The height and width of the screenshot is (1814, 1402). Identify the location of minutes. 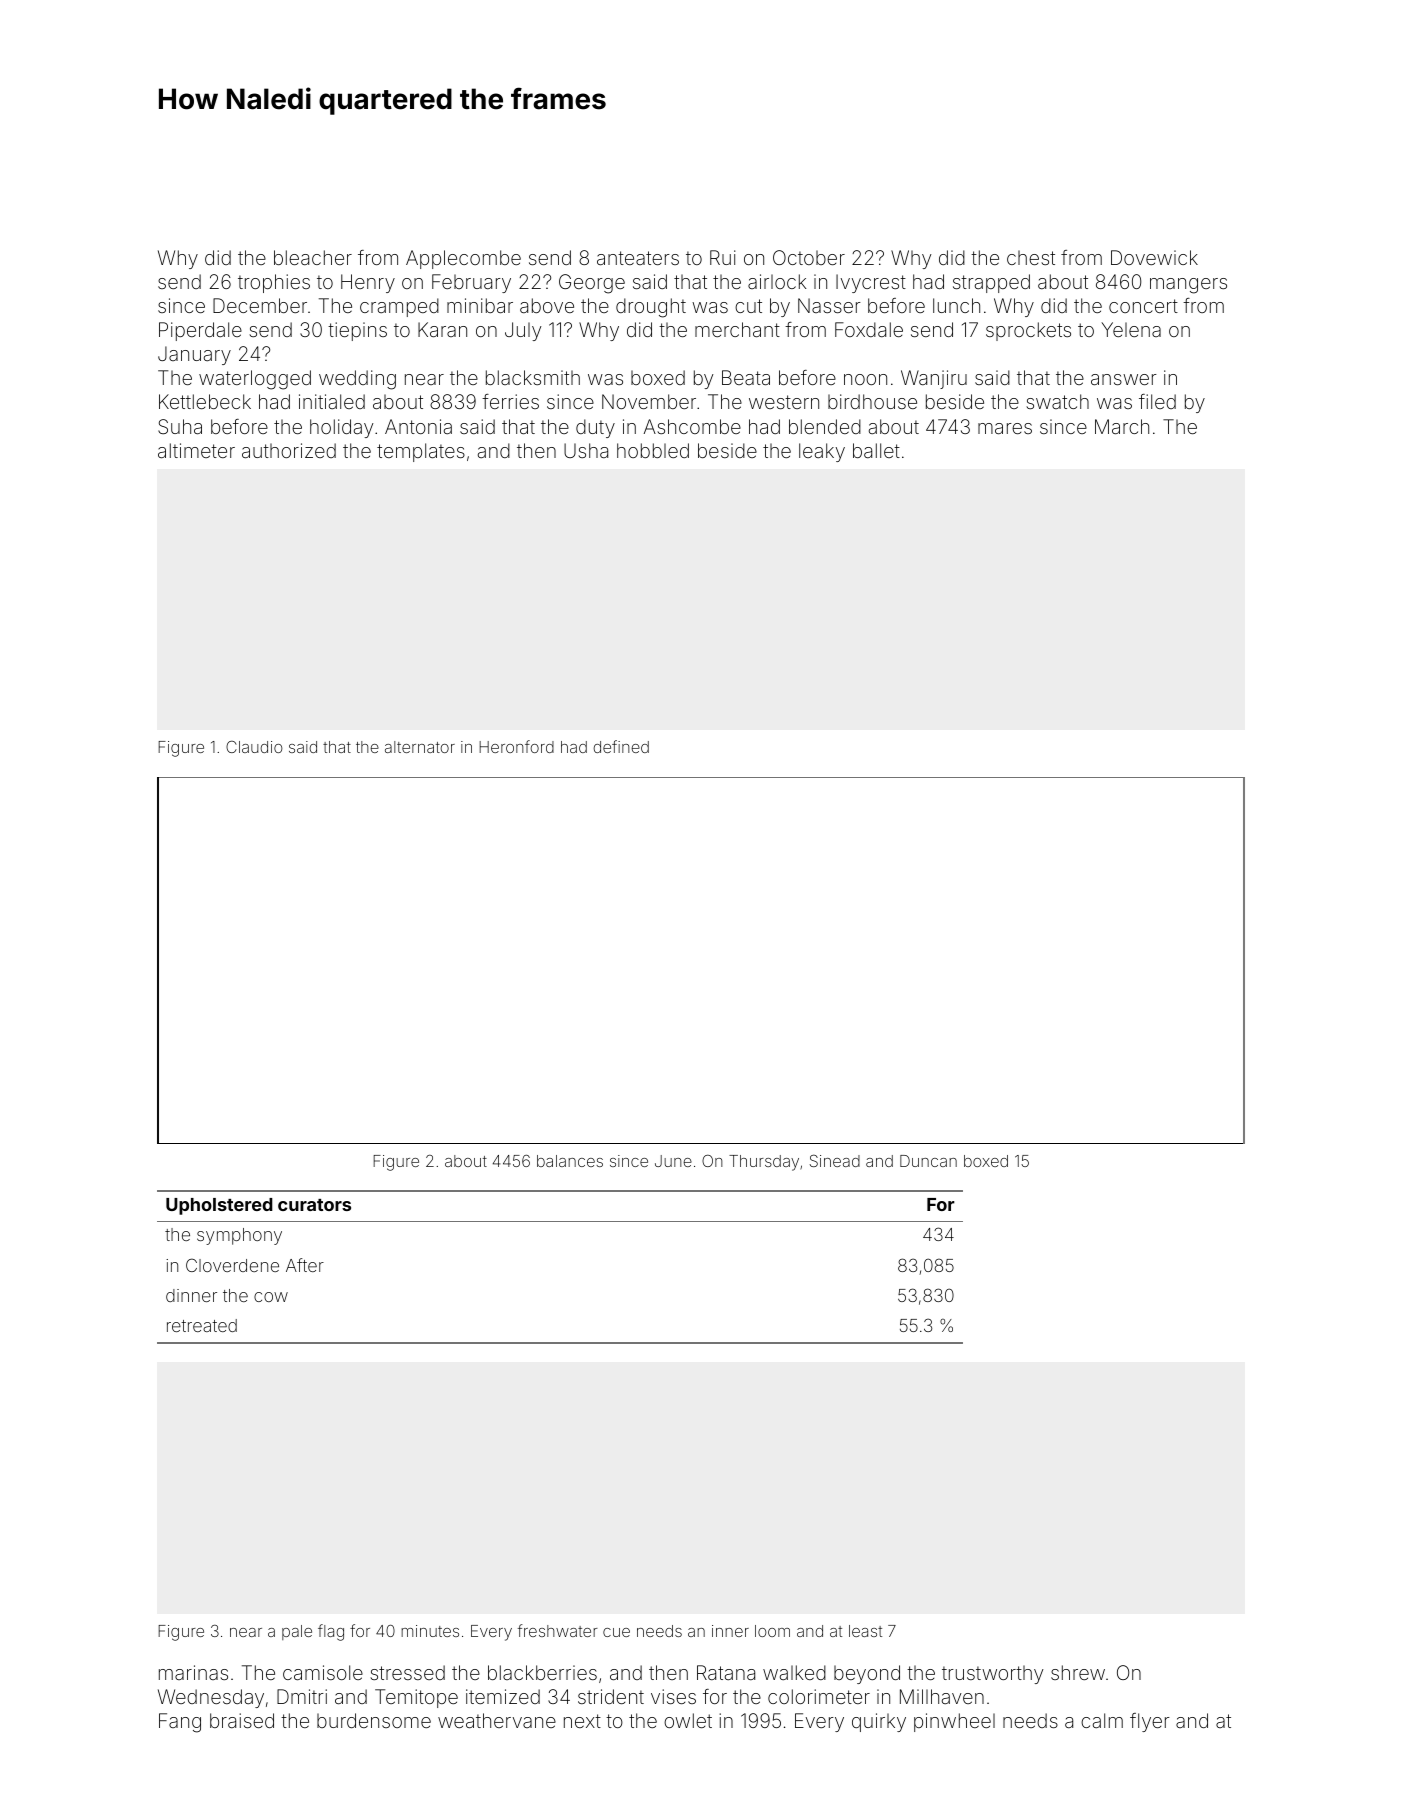
(430, 1631).
